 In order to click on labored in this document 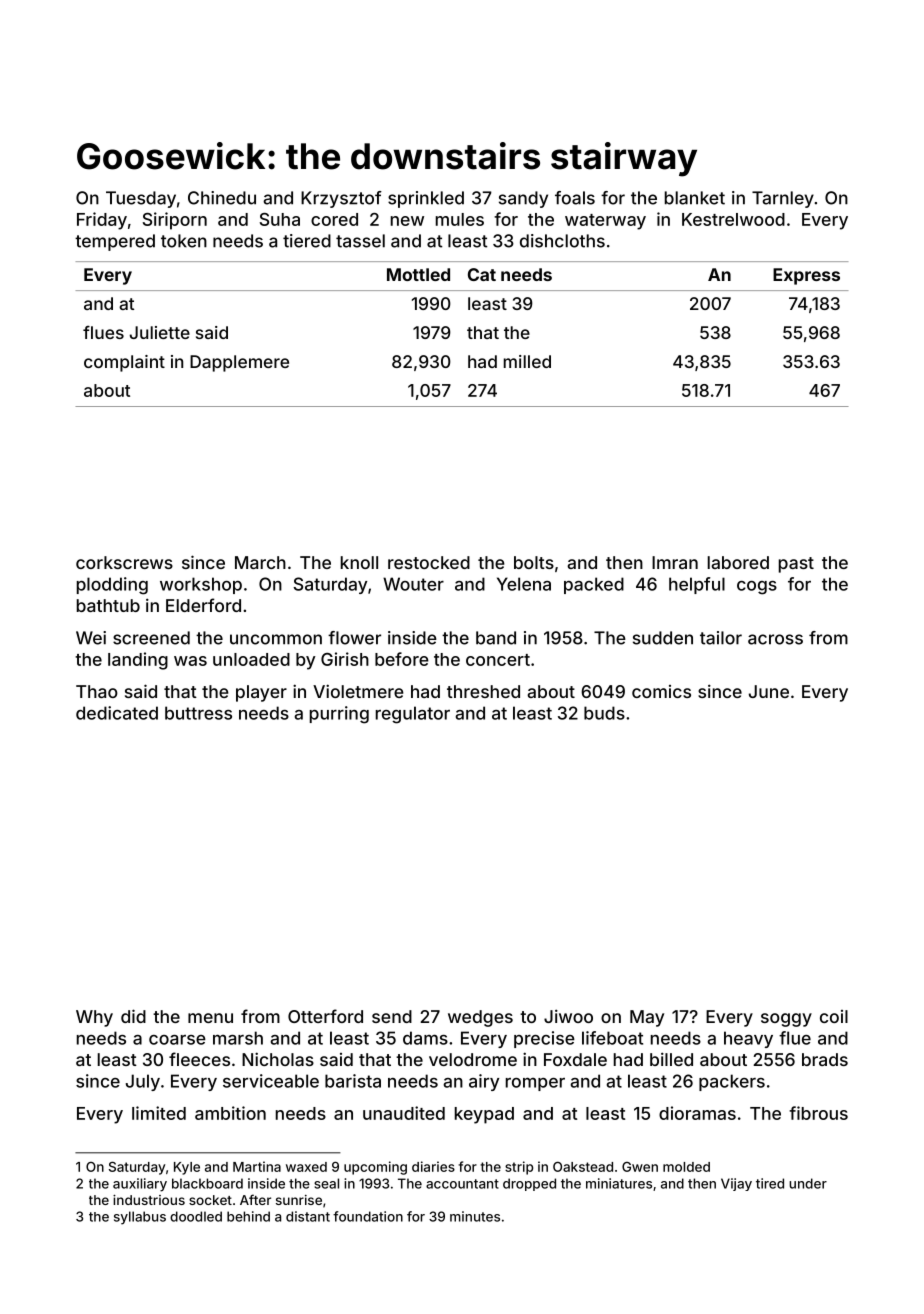, I will do `click(738, 562)`.
